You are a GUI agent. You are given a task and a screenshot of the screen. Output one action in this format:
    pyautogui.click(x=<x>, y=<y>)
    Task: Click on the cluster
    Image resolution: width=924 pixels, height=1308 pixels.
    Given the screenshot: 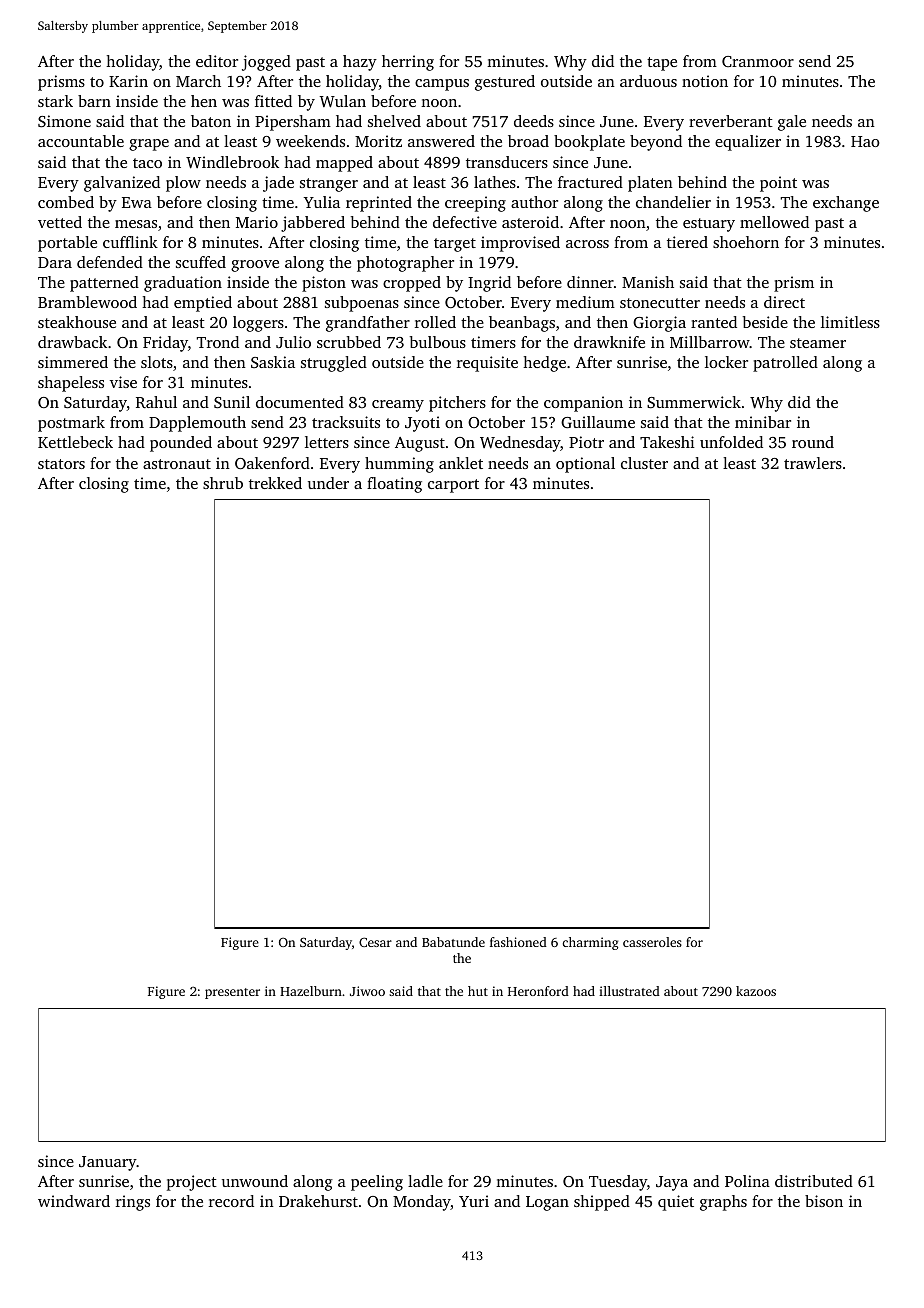 What is the action you would take?
    pyautogui.click(x=644, y=463)
